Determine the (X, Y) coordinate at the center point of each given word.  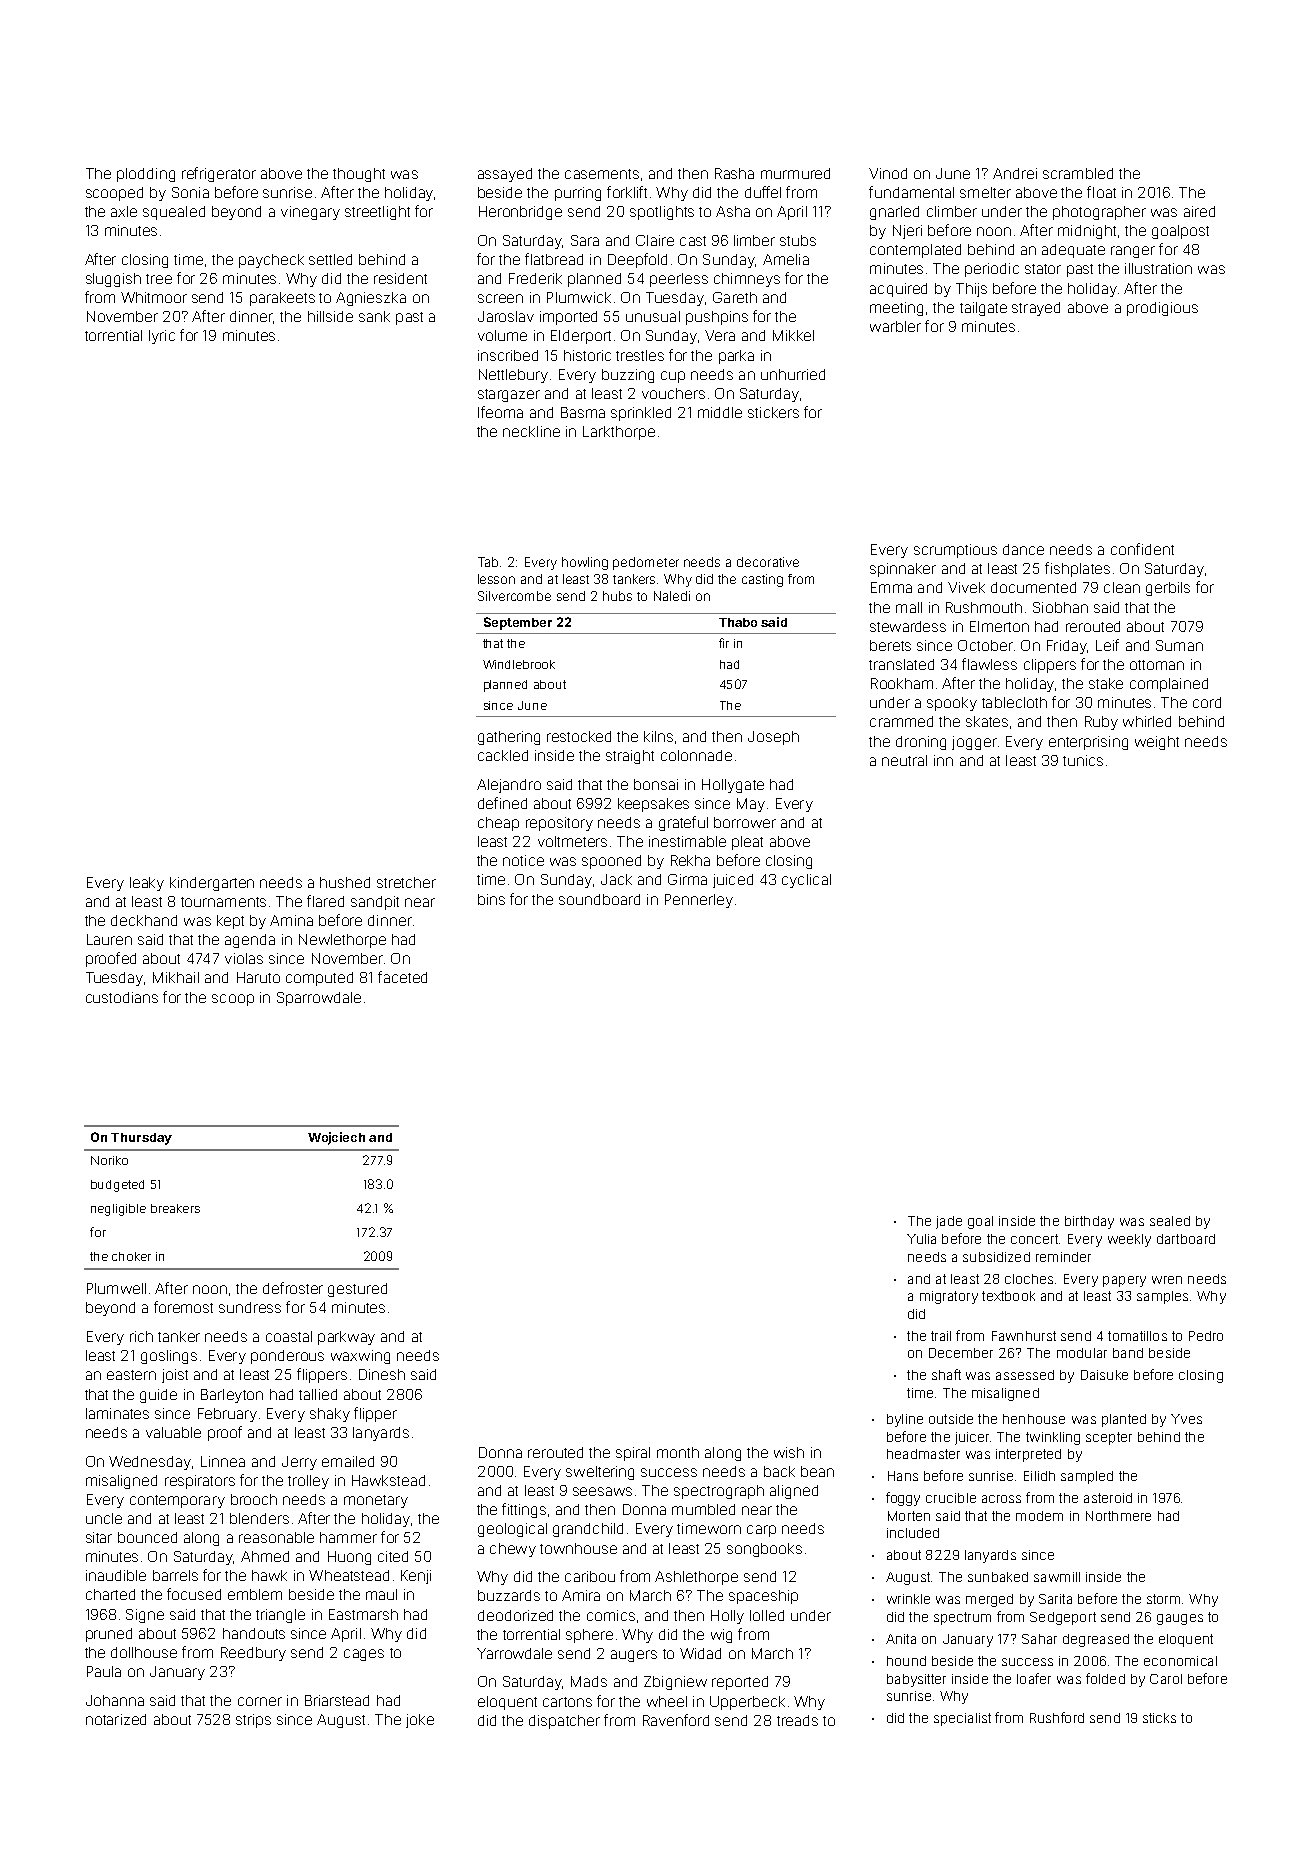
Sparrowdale (319, 999)
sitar (99, 1537)
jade (949, 1222)
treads (797, 1720)
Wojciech (336, 1138)
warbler (895, 326)
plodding (146, 175)
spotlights (662, 213)
